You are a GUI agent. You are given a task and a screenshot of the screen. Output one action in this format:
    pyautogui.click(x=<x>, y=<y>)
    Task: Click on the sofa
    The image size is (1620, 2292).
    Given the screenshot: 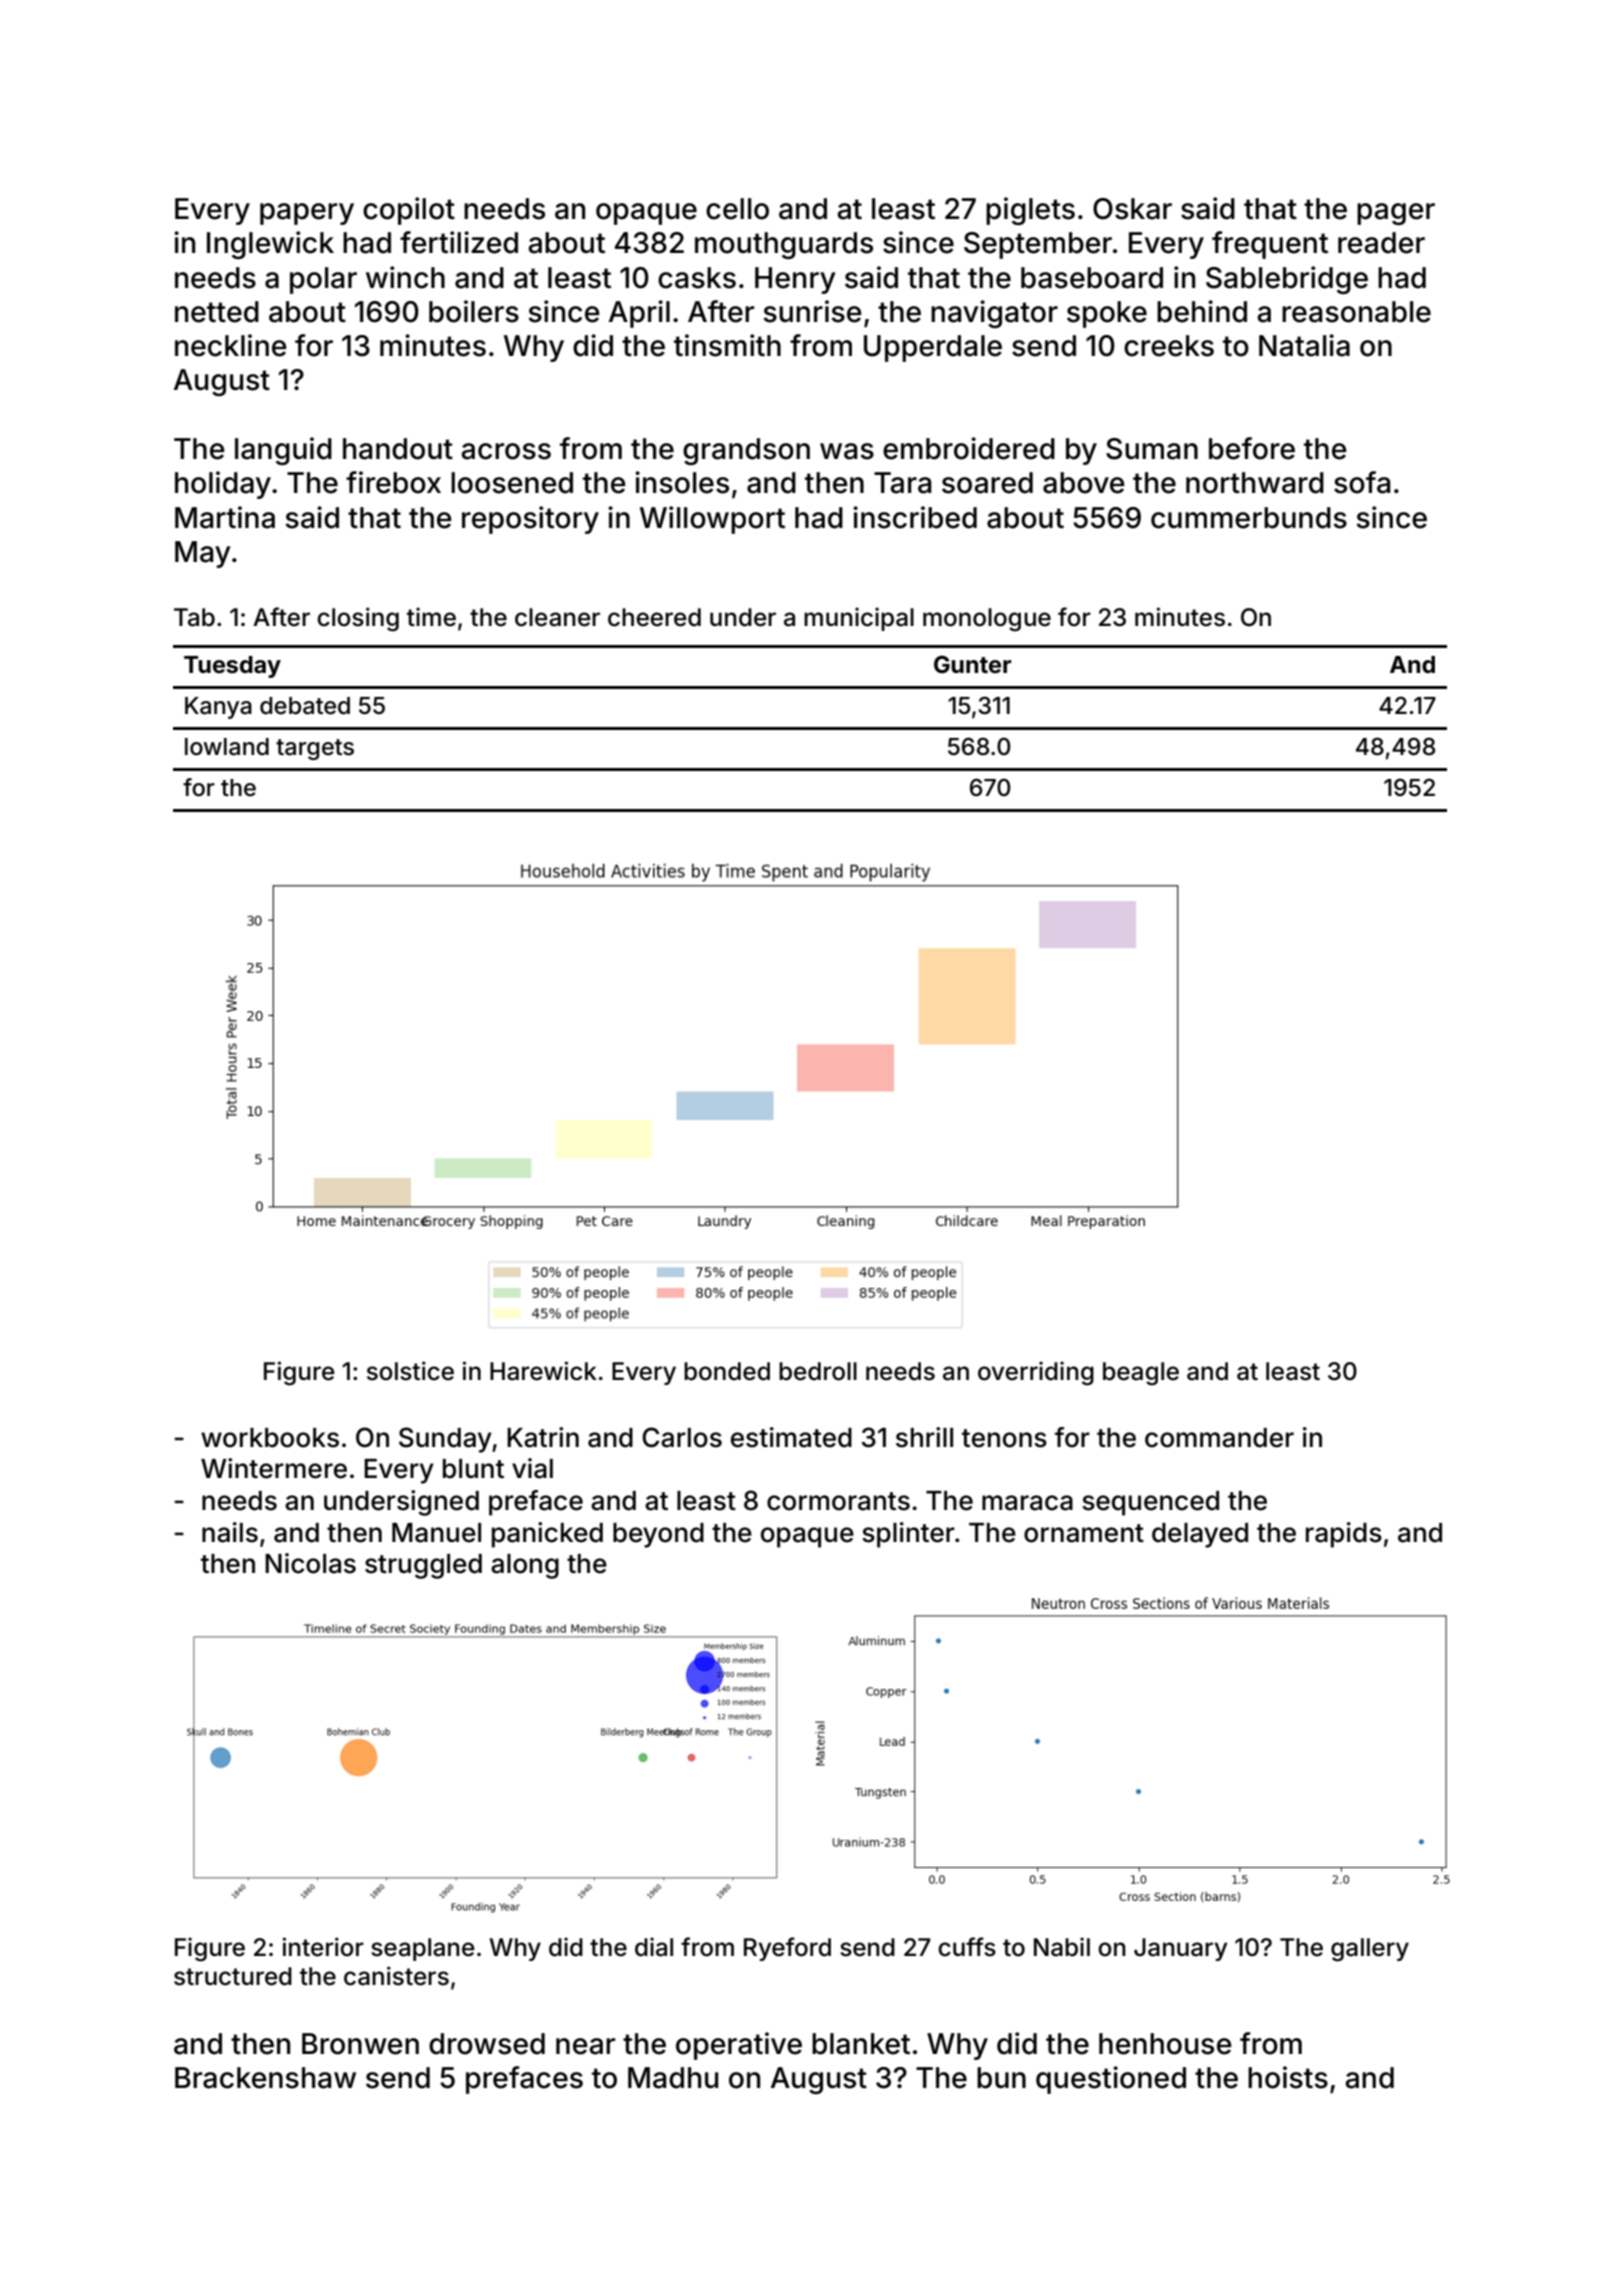 What is the action you would take?
    pyautogui.click(x=1362, y=482)
